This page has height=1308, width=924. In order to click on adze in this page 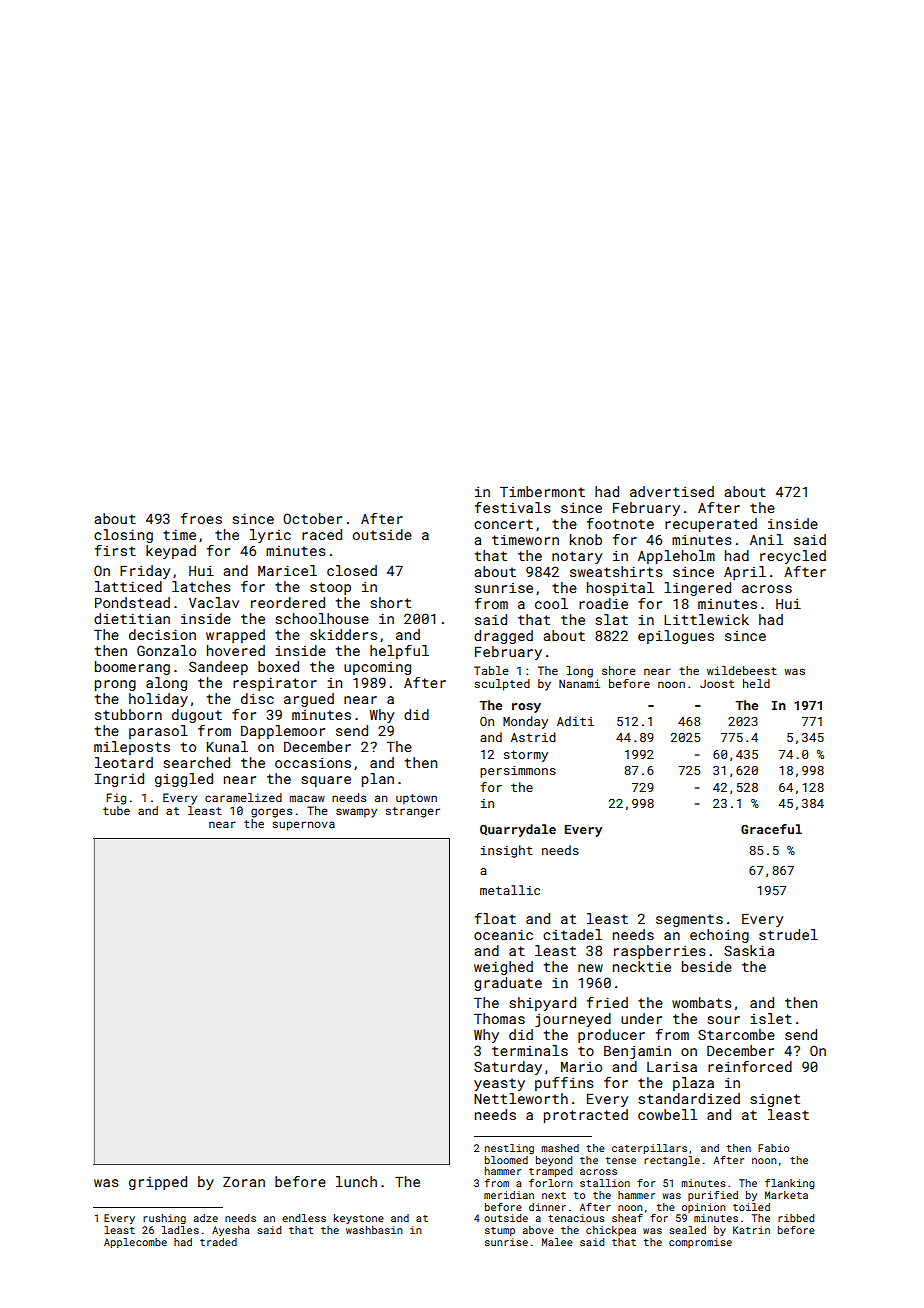, I will do `click(206, 1218)`.
